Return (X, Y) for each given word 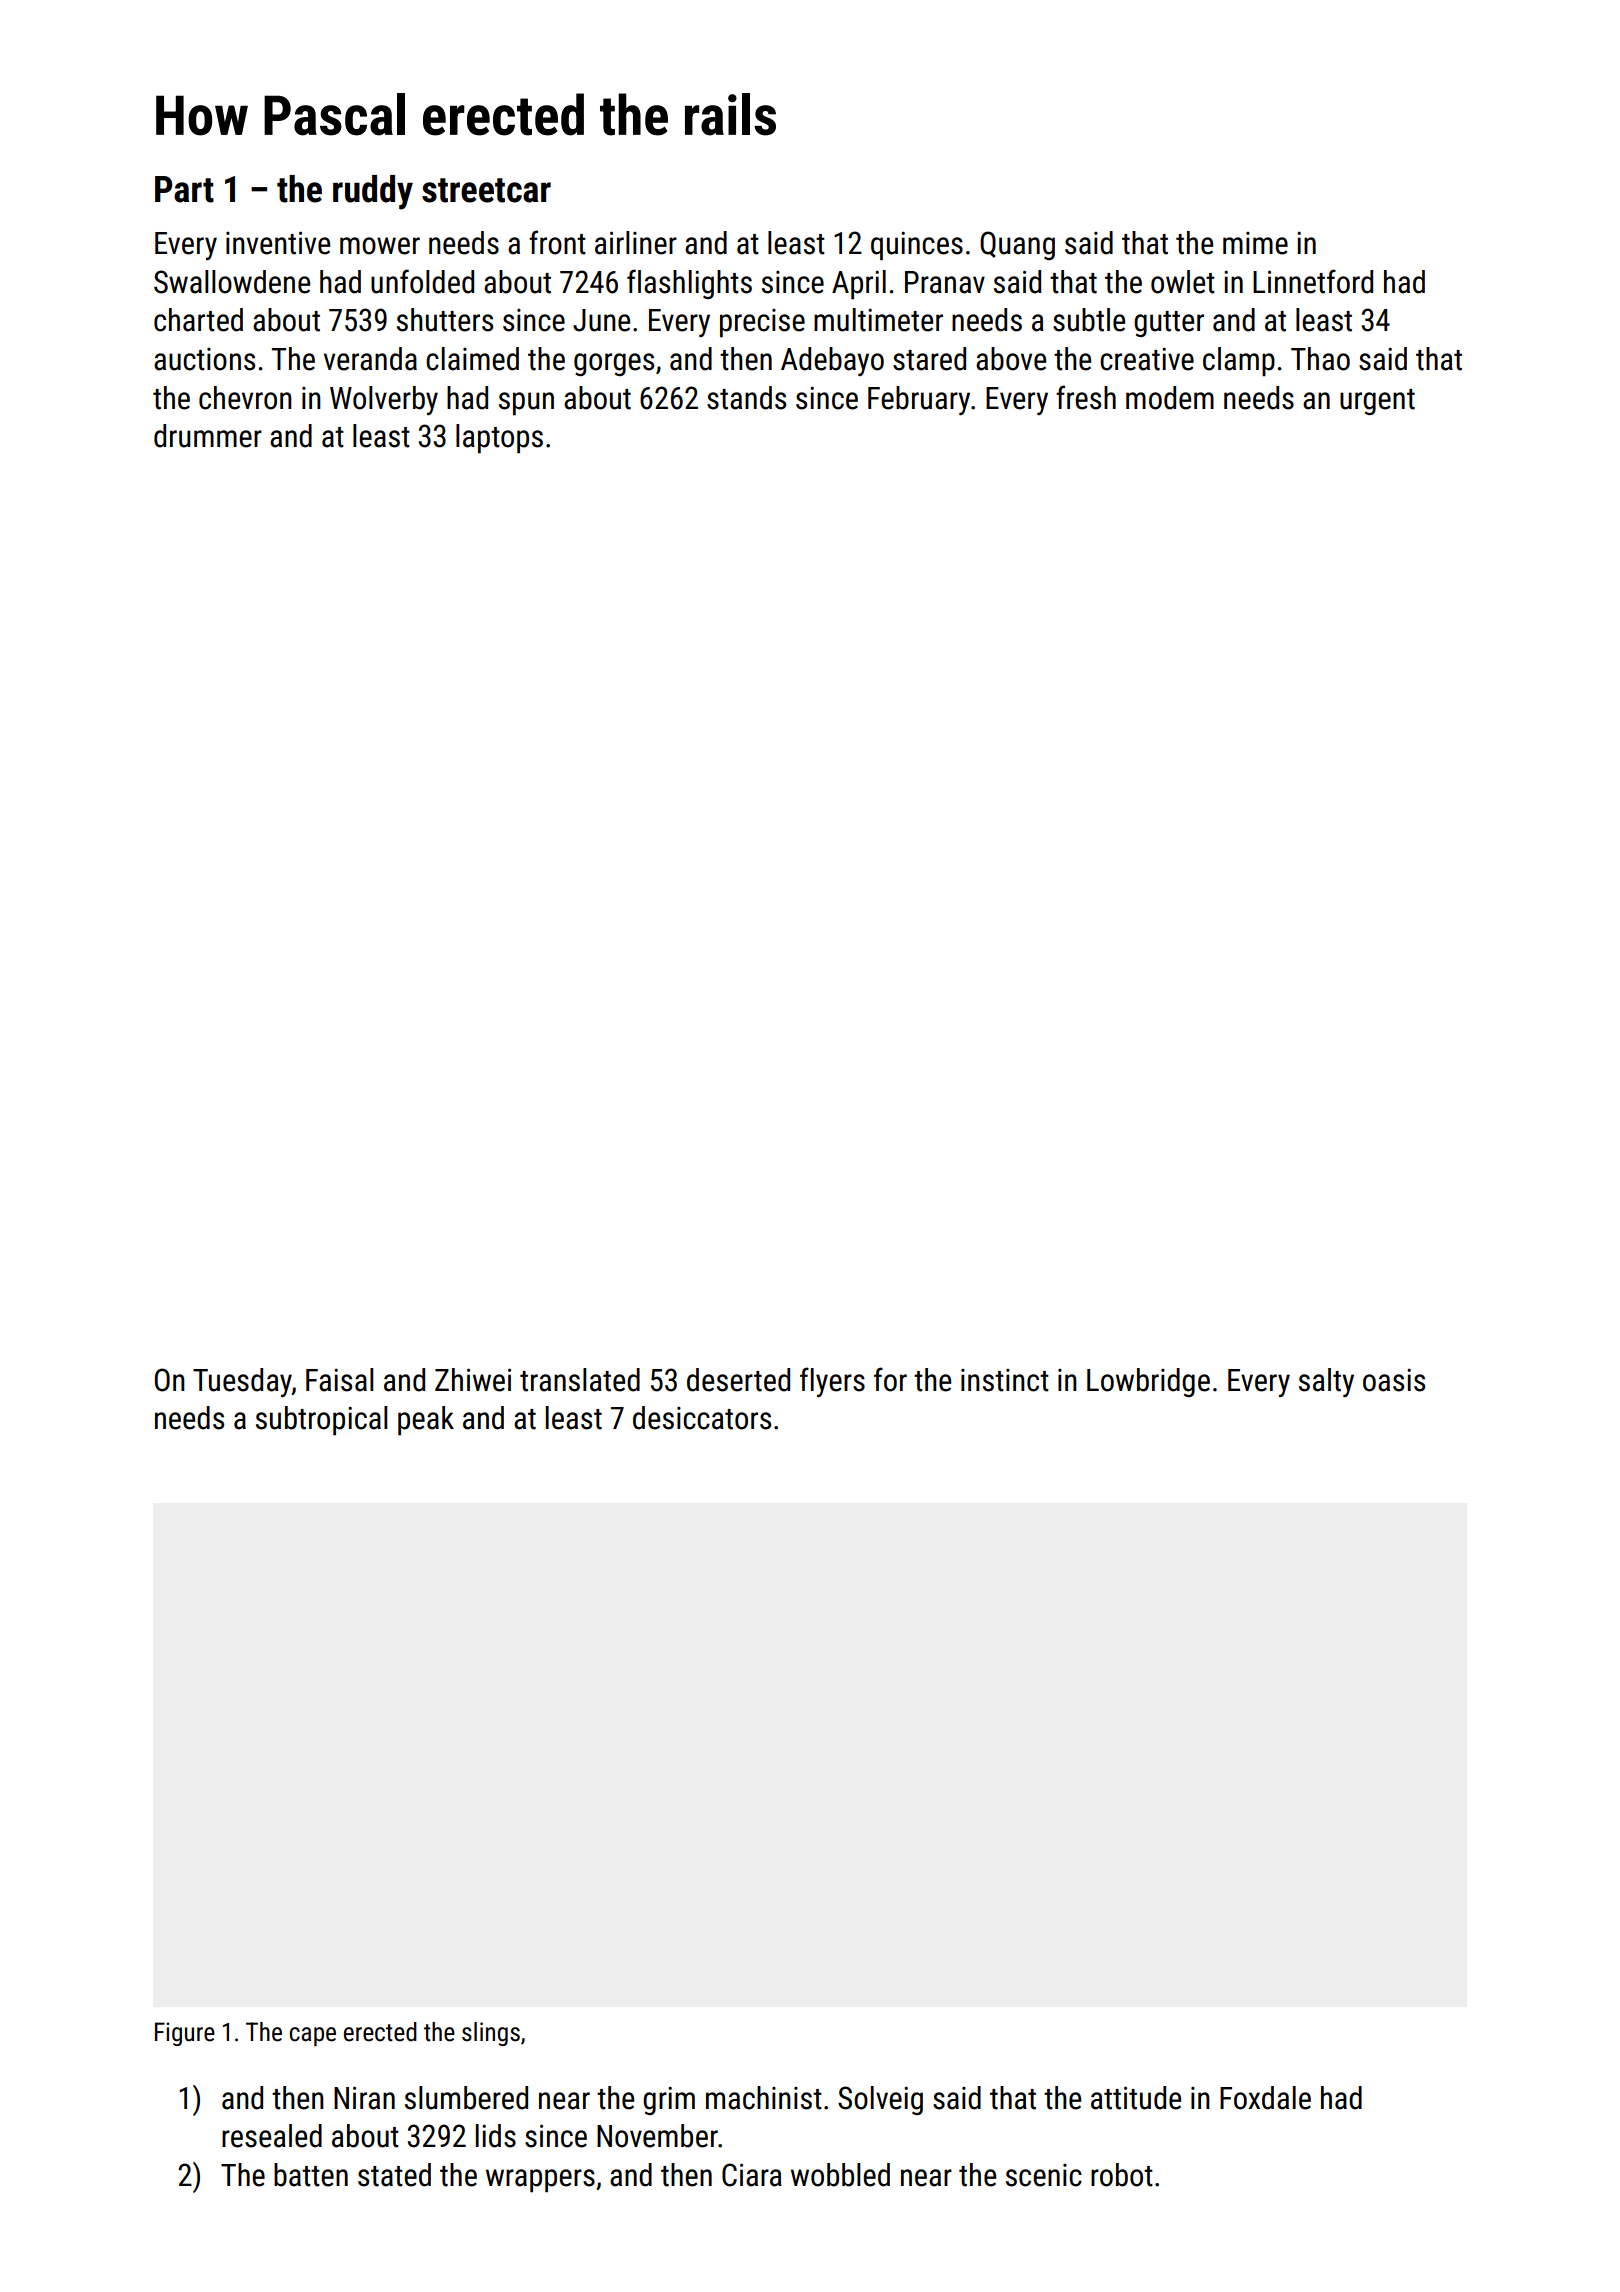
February (919, 400)
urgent (1377, 402)
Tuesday (242, 1382)
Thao (1320, 359)
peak (426, 1421)
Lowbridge (1148, 1382)
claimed (472, 359)
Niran (364, 2098)
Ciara (752, 2175)
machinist (764, 2098)
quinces (917, 246)
